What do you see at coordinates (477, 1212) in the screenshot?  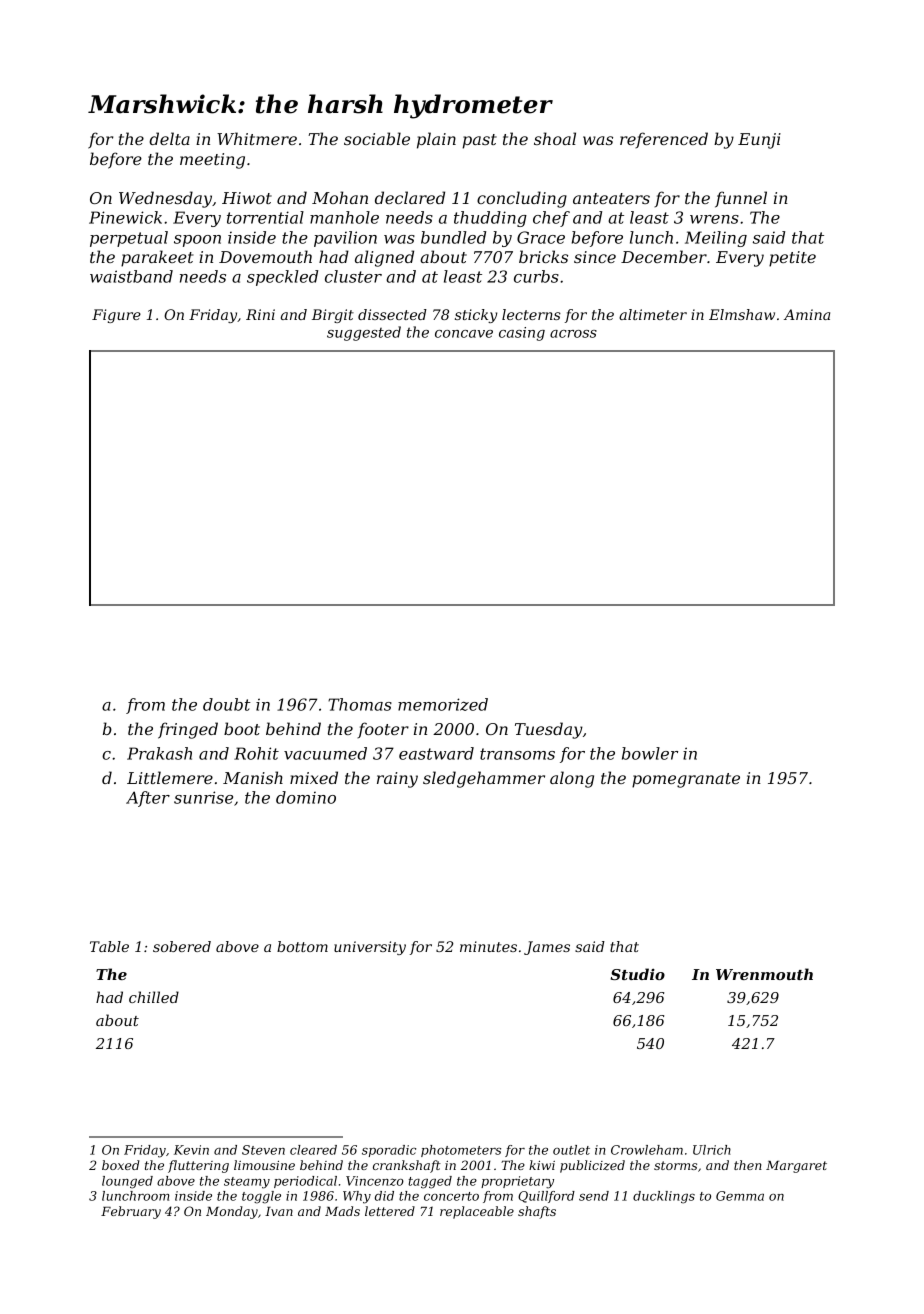 I see `replaceable` at bounding box center [477, 1212].
